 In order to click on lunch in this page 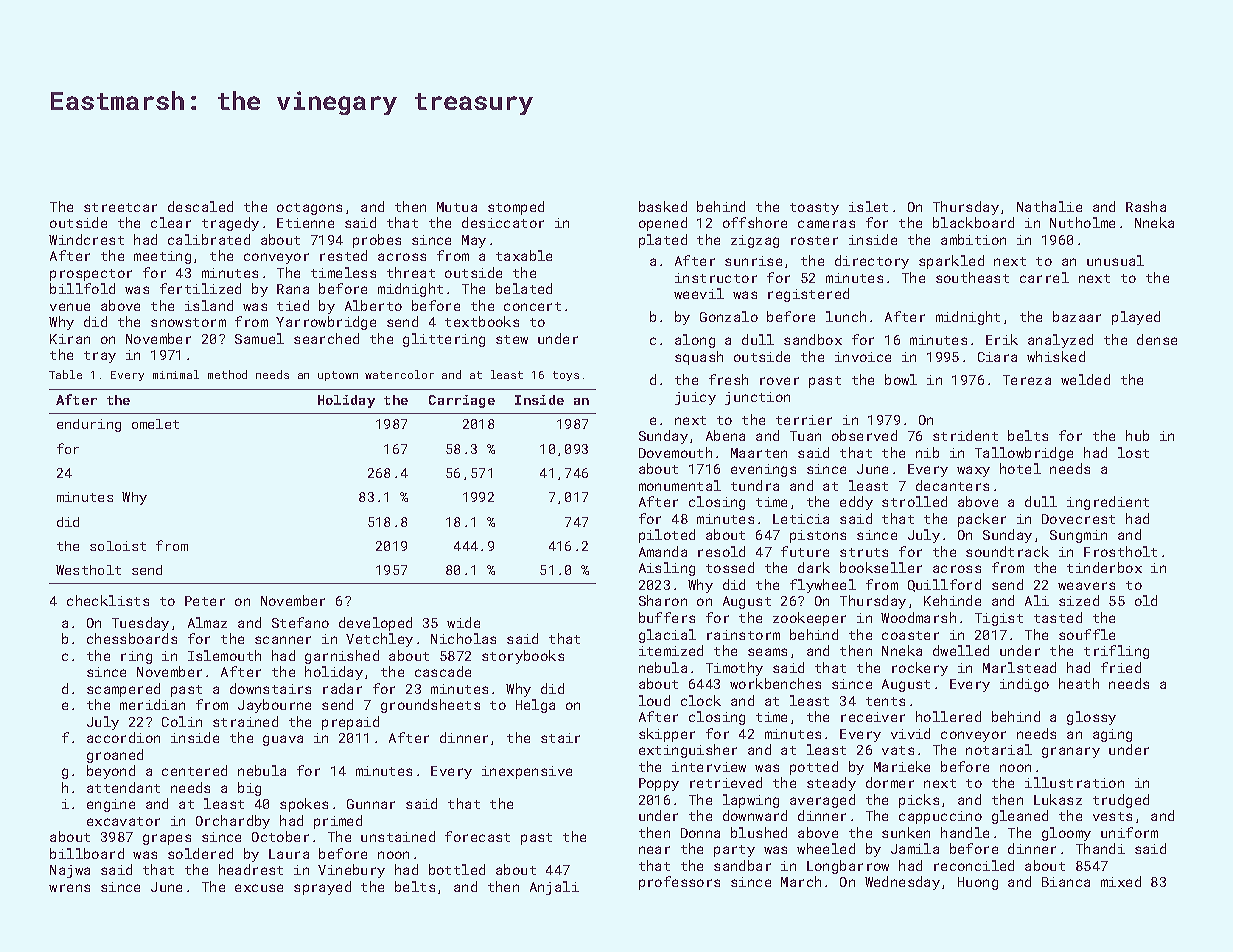, I will do `click(846, 316)`.
